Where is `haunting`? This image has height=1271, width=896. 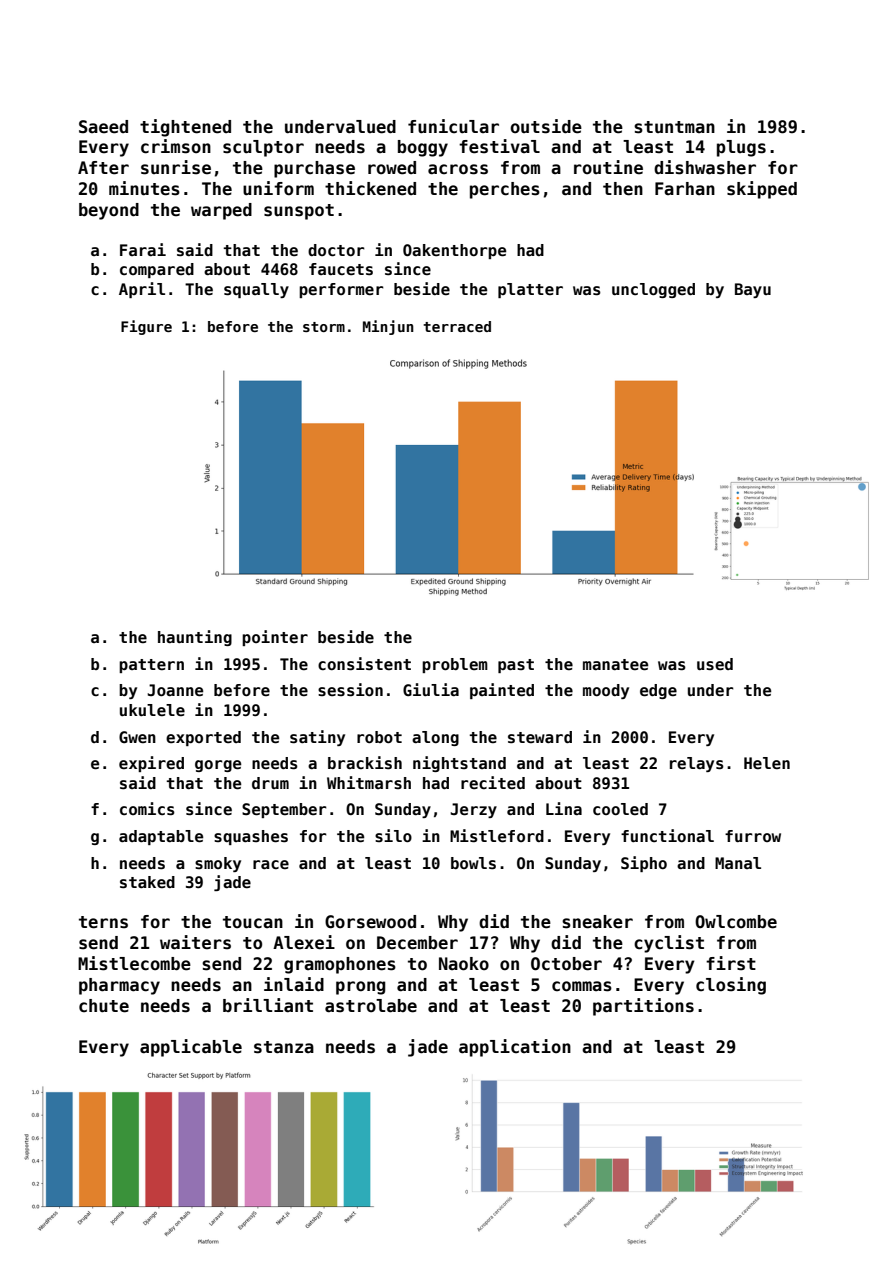 haunting is located at coordinates (195, 638).
